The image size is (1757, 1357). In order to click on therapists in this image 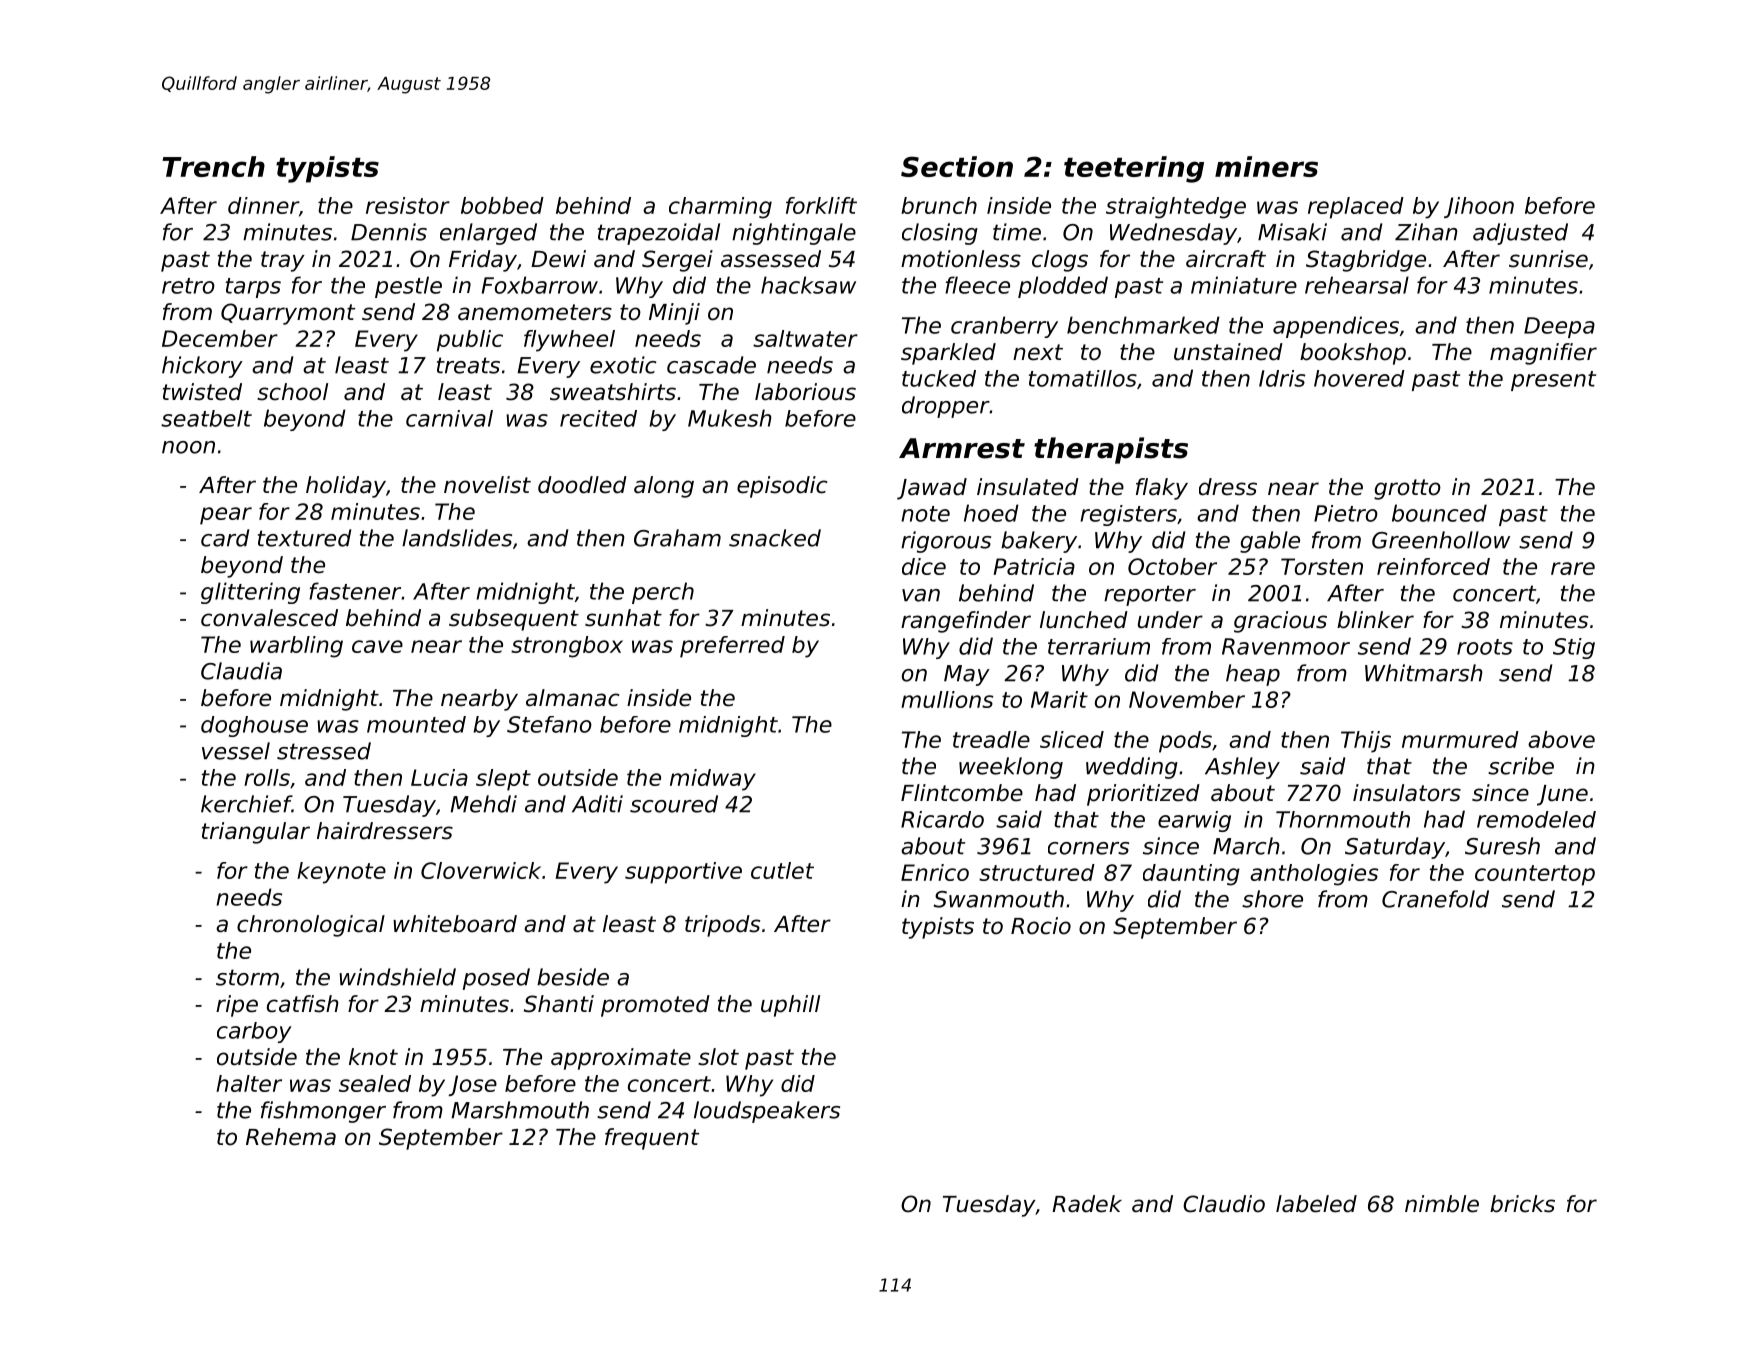, I will do `click(1111, 450)`.
